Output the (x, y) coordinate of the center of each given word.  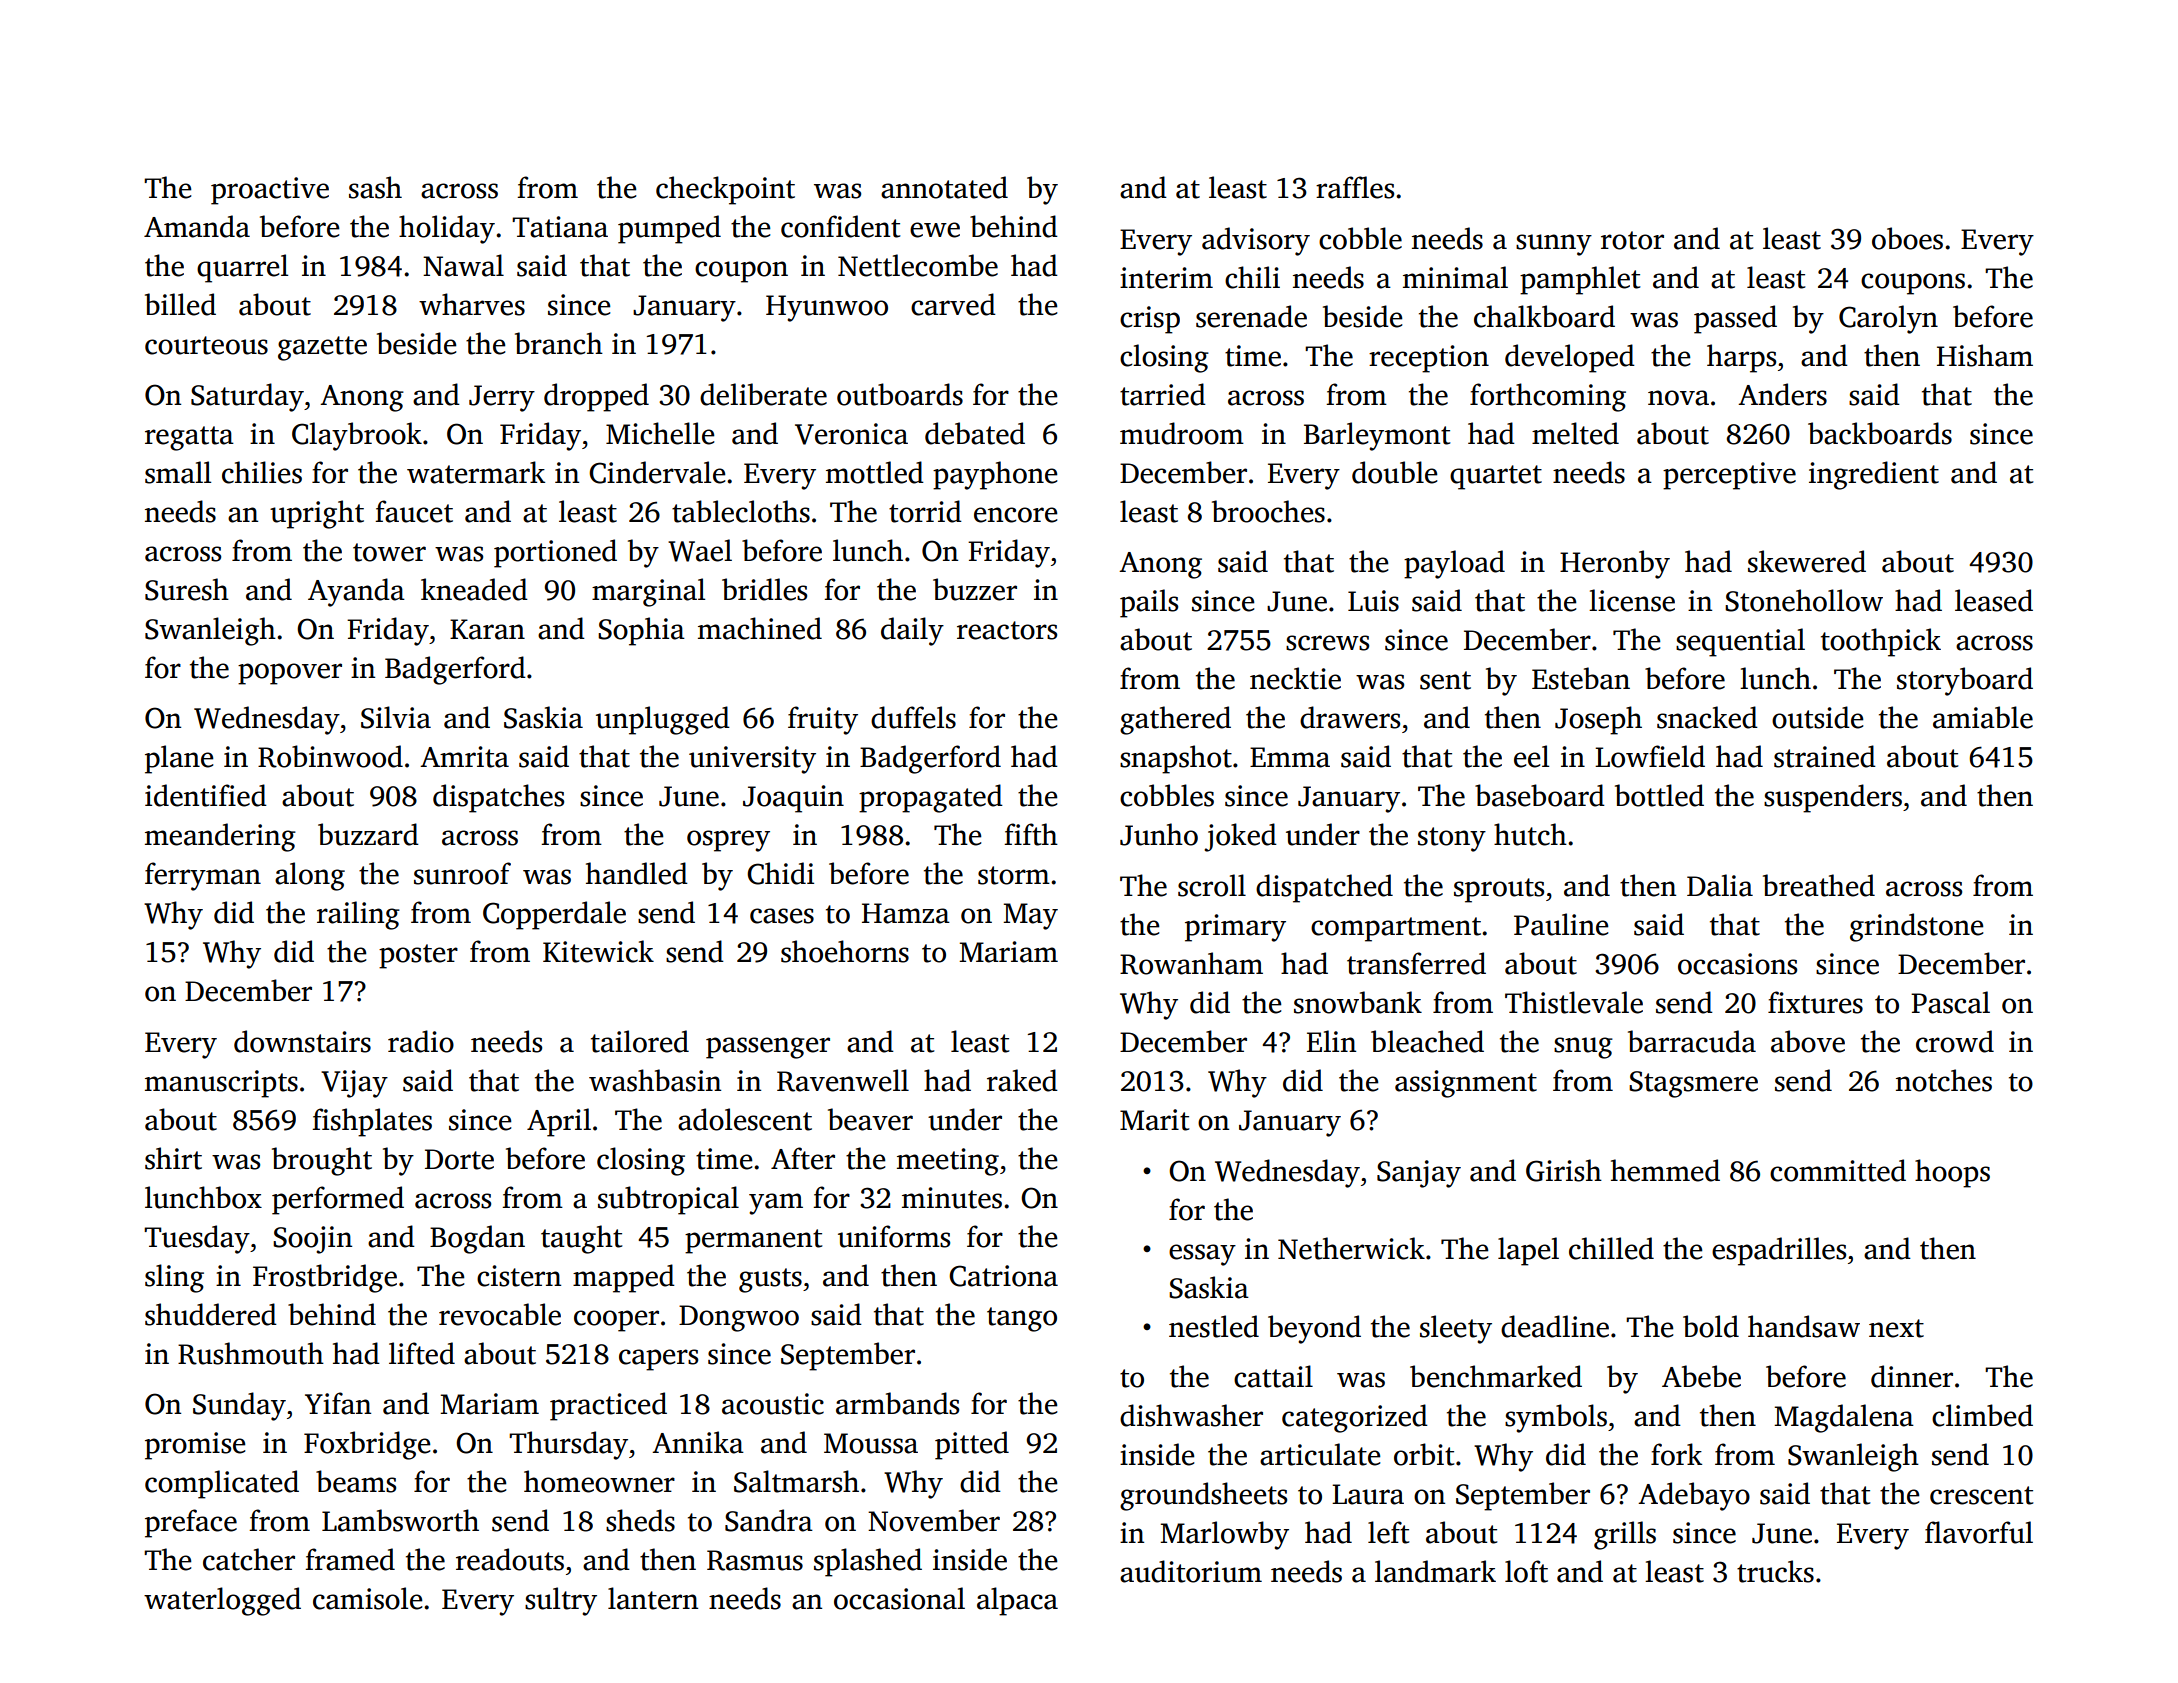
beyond (1314, 1329)
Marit (1154, 1120)
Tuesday (197, 1239)
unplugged (663, 720)
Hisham (1985, 355)
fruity (823, 720)
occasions (1737, 964)
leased (1994, 600)
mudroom (1182, 433)
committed (1838, 1170)
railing (358, 915)
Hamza (906, 913)
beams (356, 1481)
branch (559, 343)
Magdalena (1844, 1418)
